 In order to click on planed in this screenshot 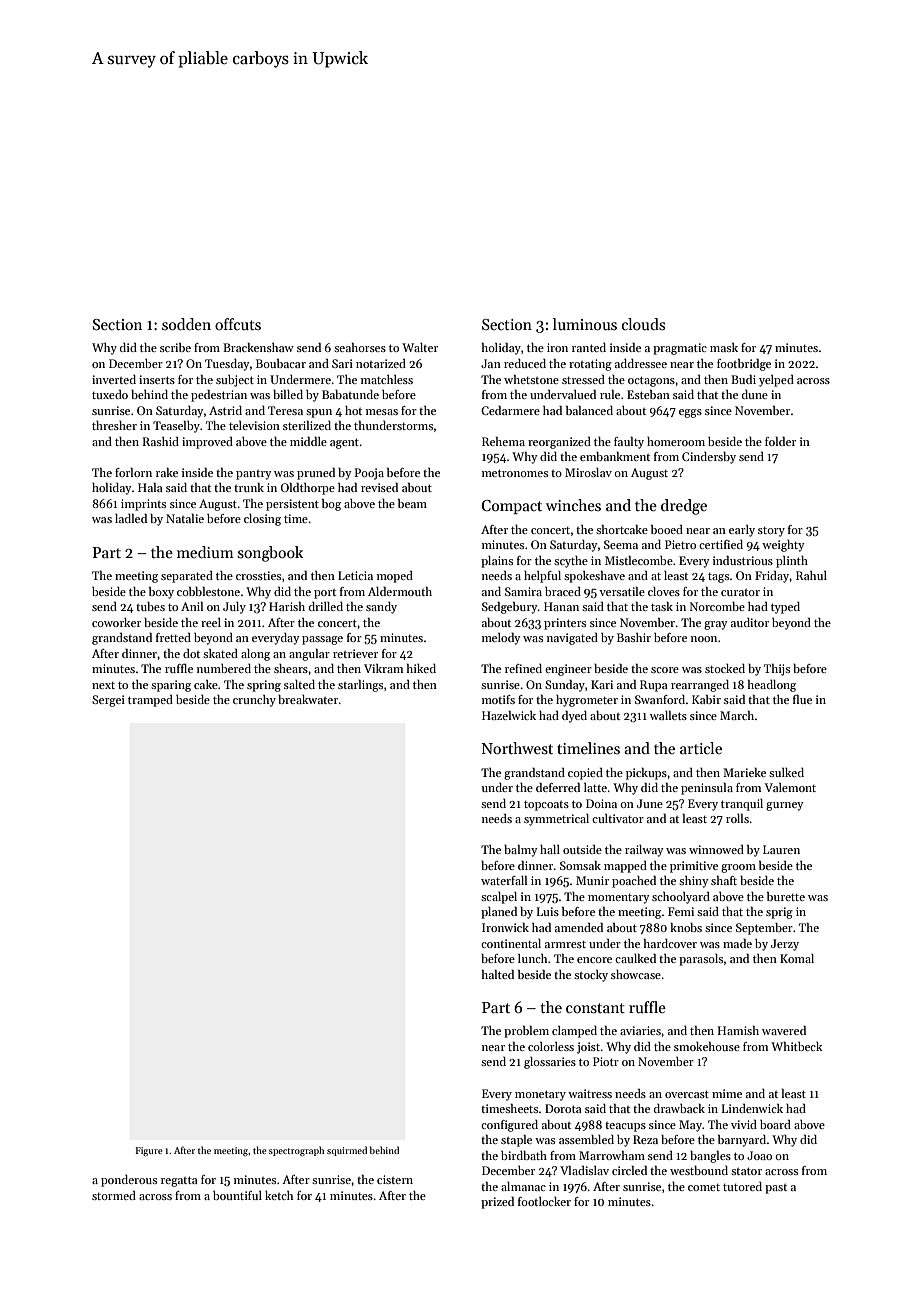, I will do `click(499, 913)`.
